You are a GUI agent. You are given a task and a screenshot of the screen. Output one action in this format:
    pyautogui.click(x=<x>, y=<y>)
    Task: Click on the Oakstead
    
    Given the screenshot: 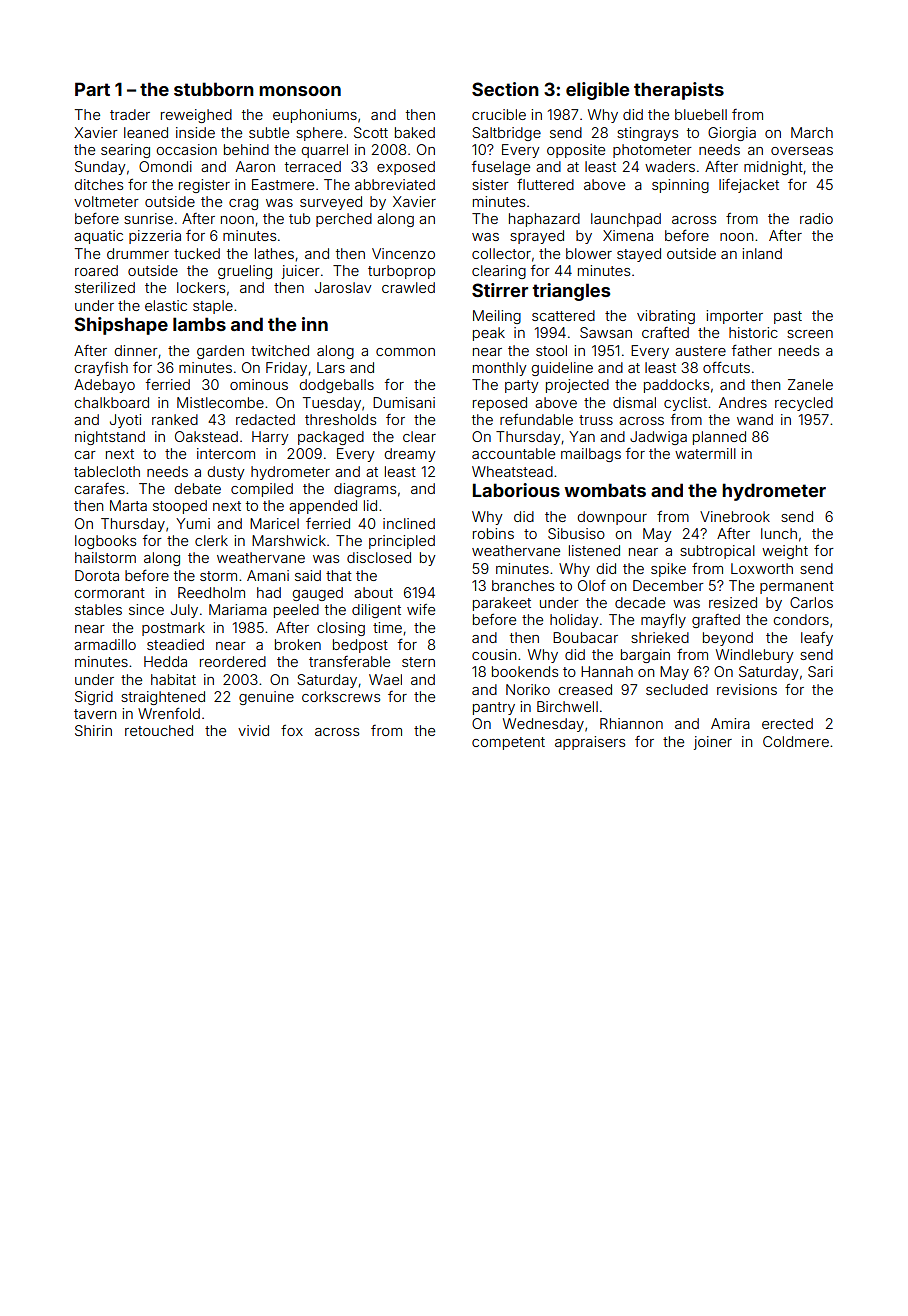 What is the action you would take?
    pyautogui.click(x=206, y=436)
